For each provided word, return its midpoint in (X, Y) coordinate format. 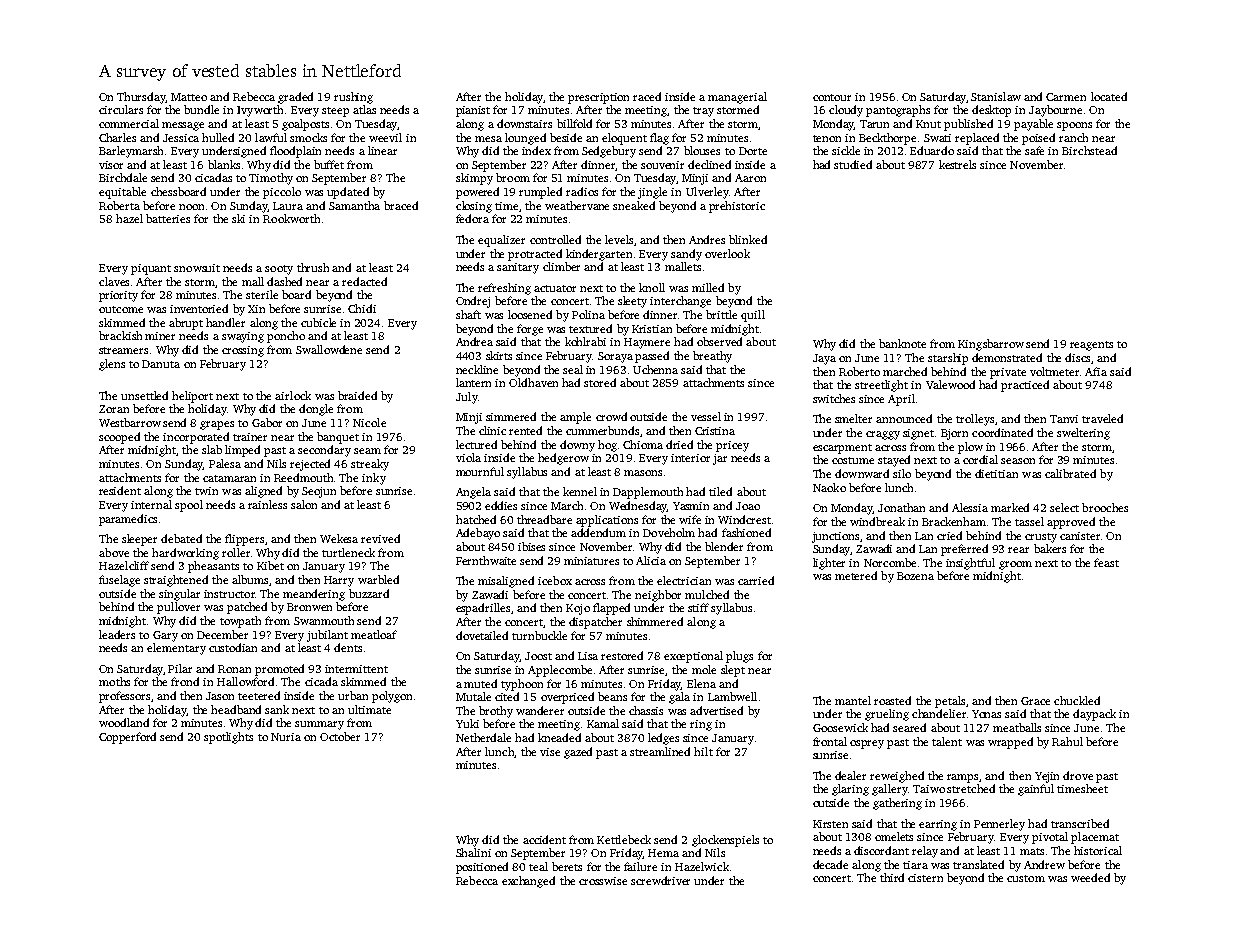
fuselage (119, 581)
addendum (598, 532)
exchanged (528, 882)
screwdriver (660, 880)
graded (295, 98)
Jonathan (901, 507)
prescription (598, 98)
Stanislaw (996, 96)
